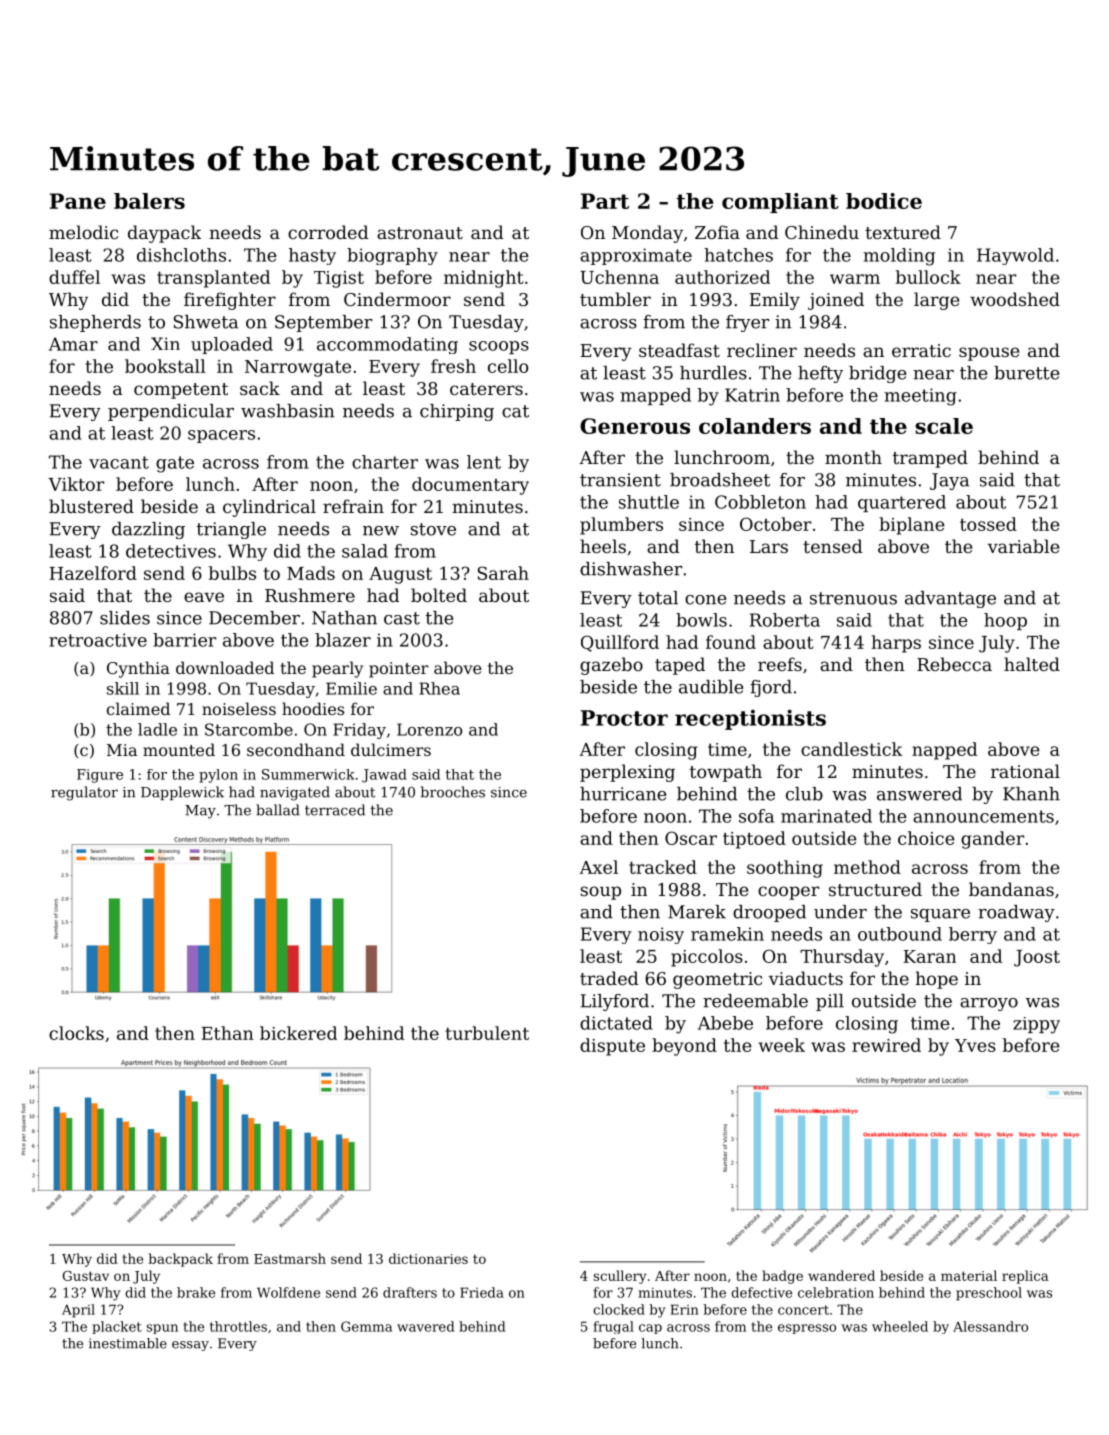 The height and width of the document is (1435, 1109). Describe the element at coordinates (1015, 256) in the document. I see `Haywold` at that location.
